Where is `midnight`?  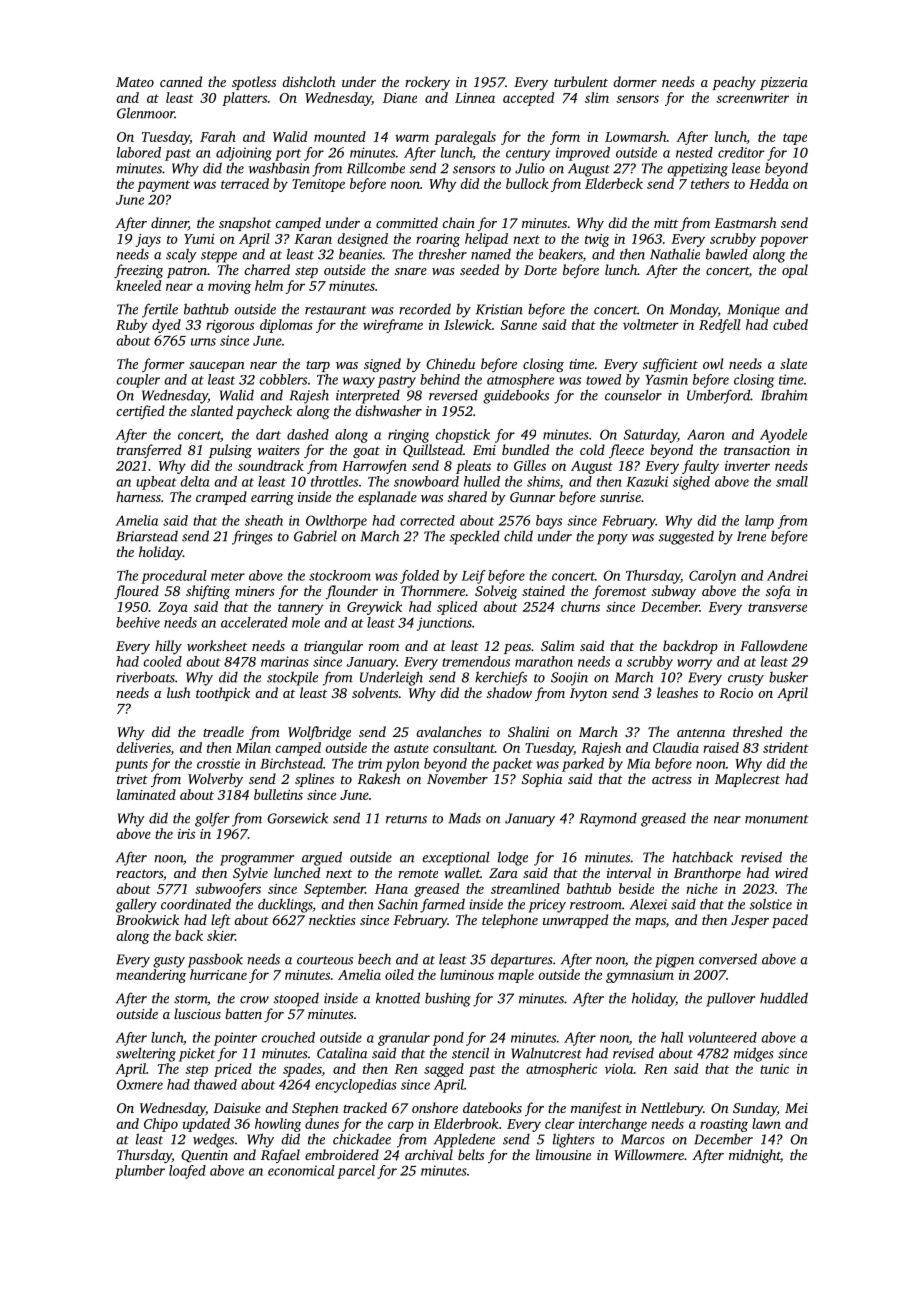 midnight is located at coordinates (755, 1156).
